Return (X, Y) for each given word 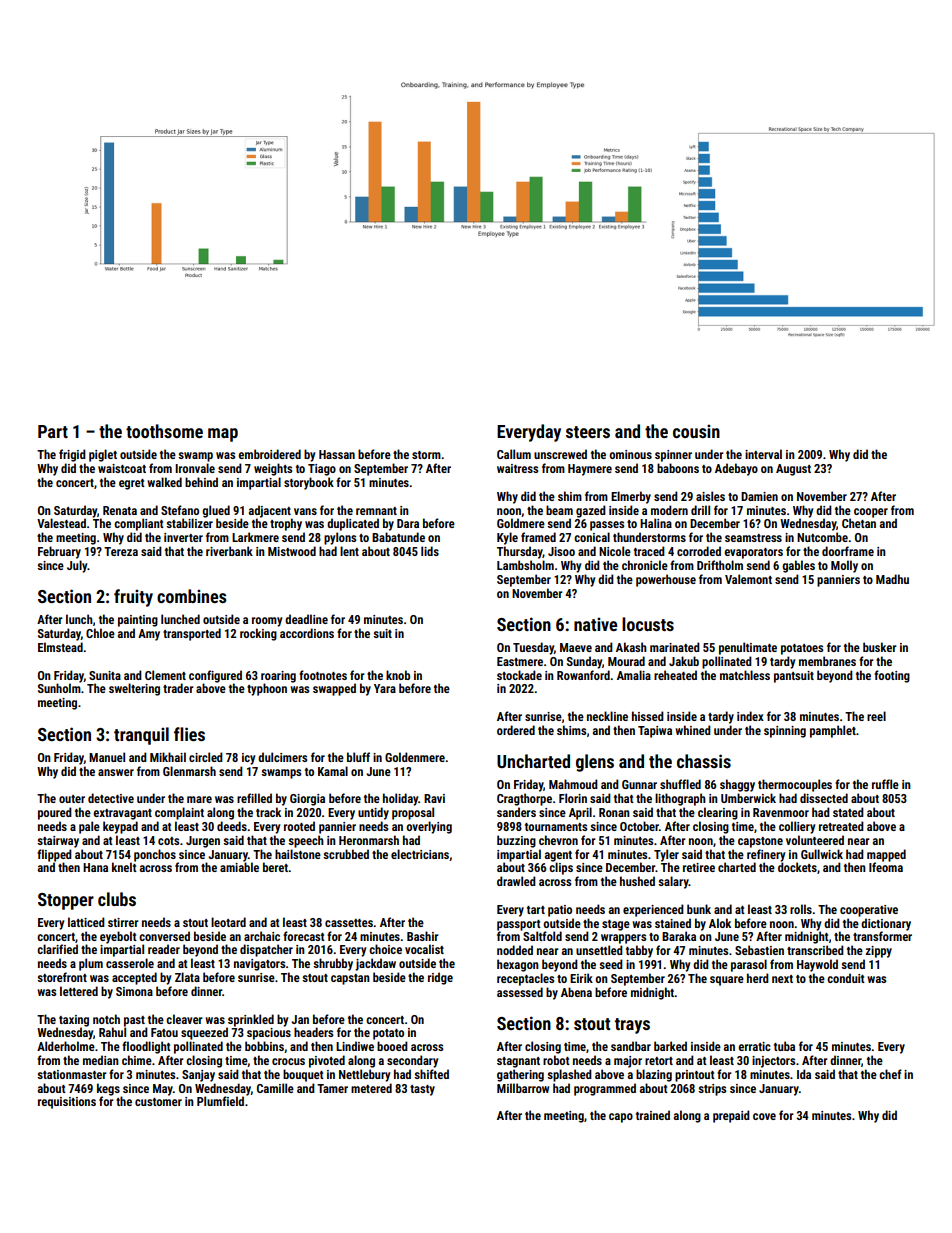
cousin (696, 431)
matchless (745, 675)
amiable (239, 867)
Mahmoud (573, 784)
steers (588, 432)
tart (536, 910)
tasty (422, 1090)
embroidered (269, 454)
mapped (886, 855)
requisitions (67, 1103)
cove (764, 1116)
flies (189, 734)
